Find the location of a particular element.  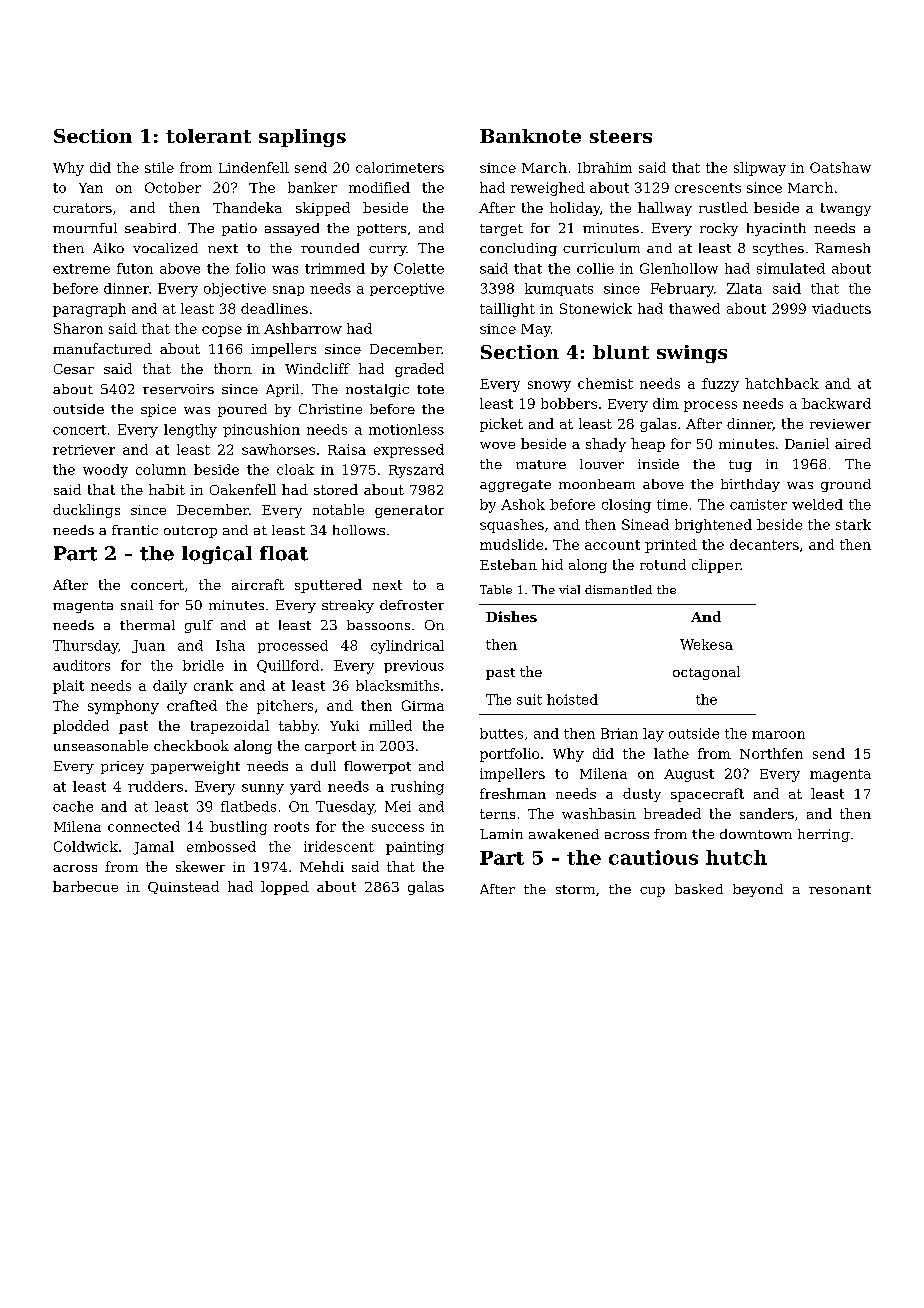

hallway is located at coordinates (665, 209).
